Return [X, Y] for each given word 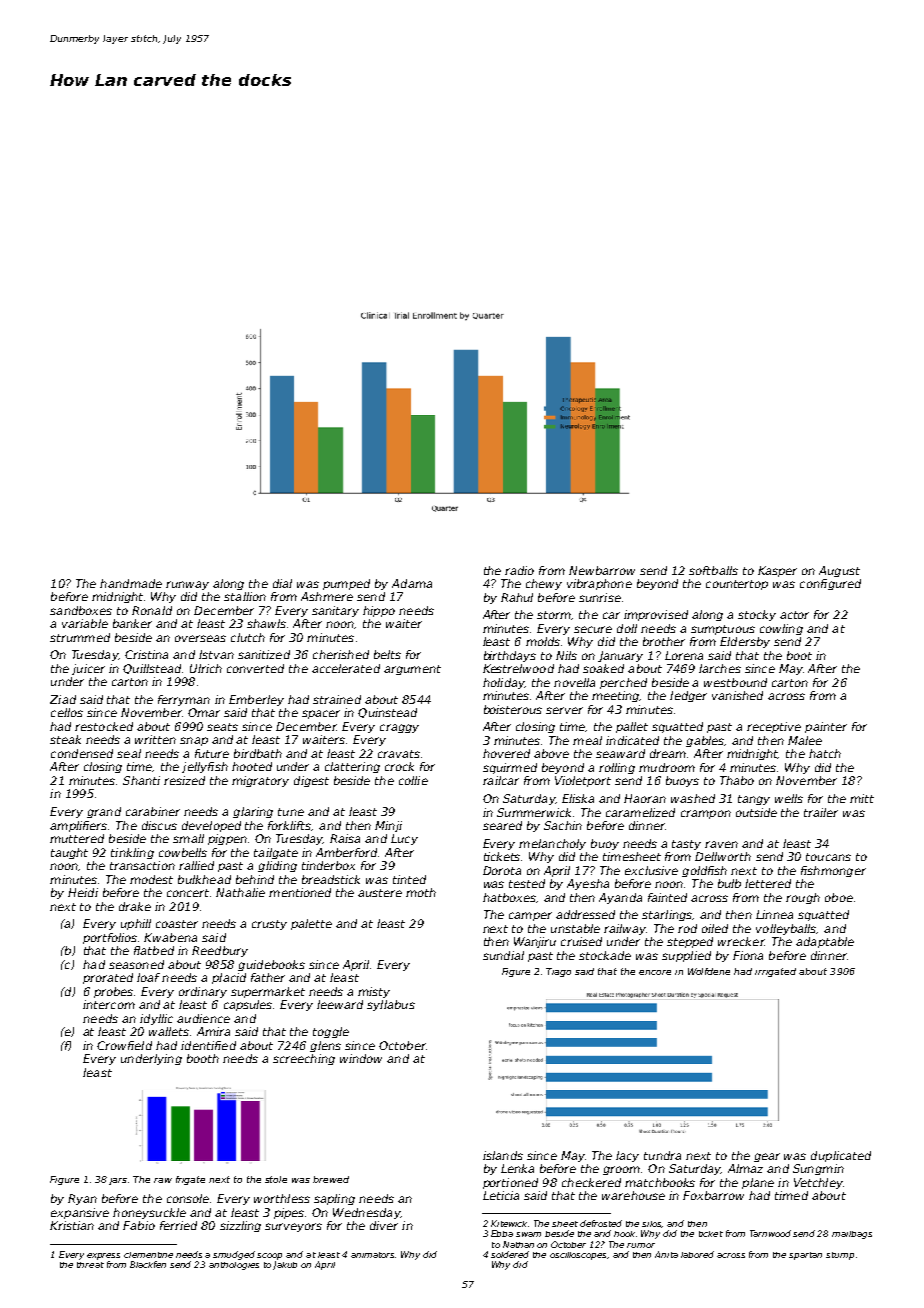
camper [530, 916]
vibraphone [599, 584]
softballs [713, 570]
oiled [715, 928]
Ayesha [588, 884]
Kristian [72, 1225]
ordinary [203, 992]
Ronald [152, 610]
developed [211, 826]
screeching [304, 1059]
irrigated [775, 972]
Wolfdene [709, 971]
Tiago [558, 972]
